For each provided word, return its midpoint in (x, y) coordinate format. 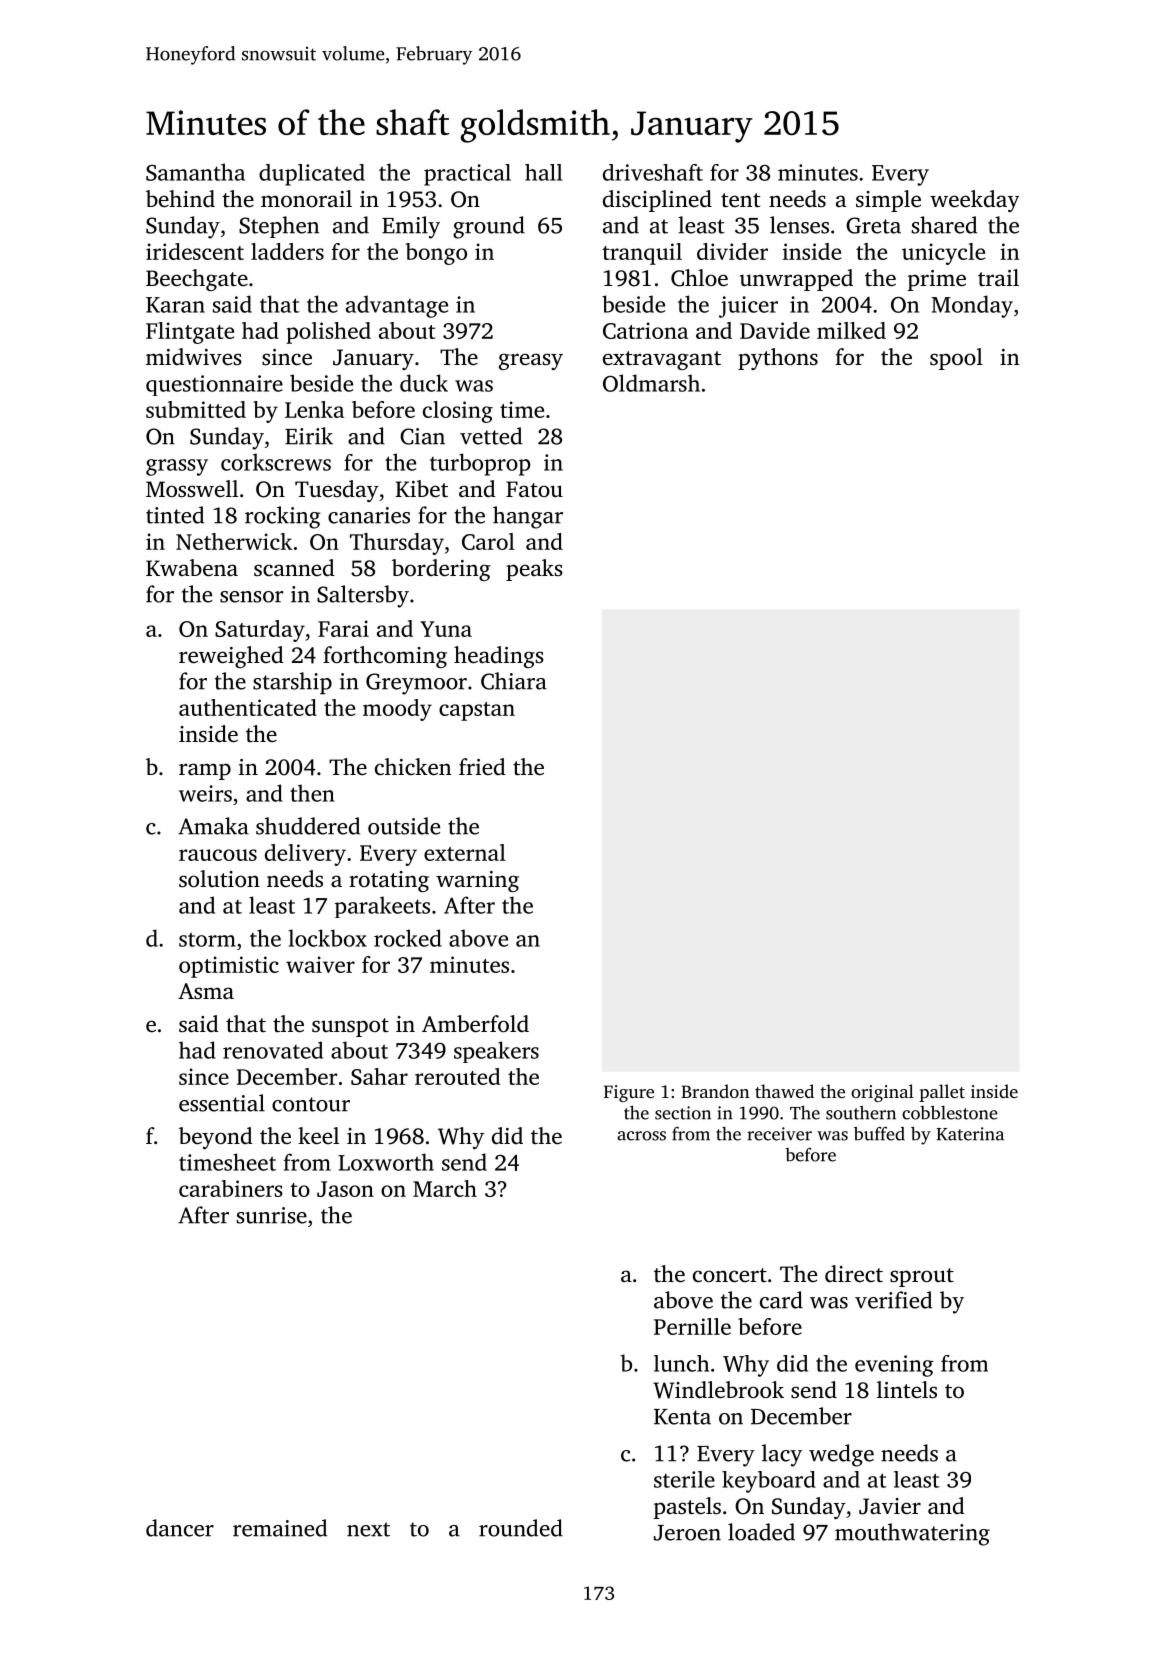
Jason (345, 1189)
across (641, 1136)
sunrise (272, 1215)
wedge (841, 1455)
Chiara (514, 681)
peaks (534, 570)
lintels (907, 1389)
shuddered (308, 826)
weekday (974, 201)
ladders (287, 251)
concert (730, 1275)
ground (489, 227)
